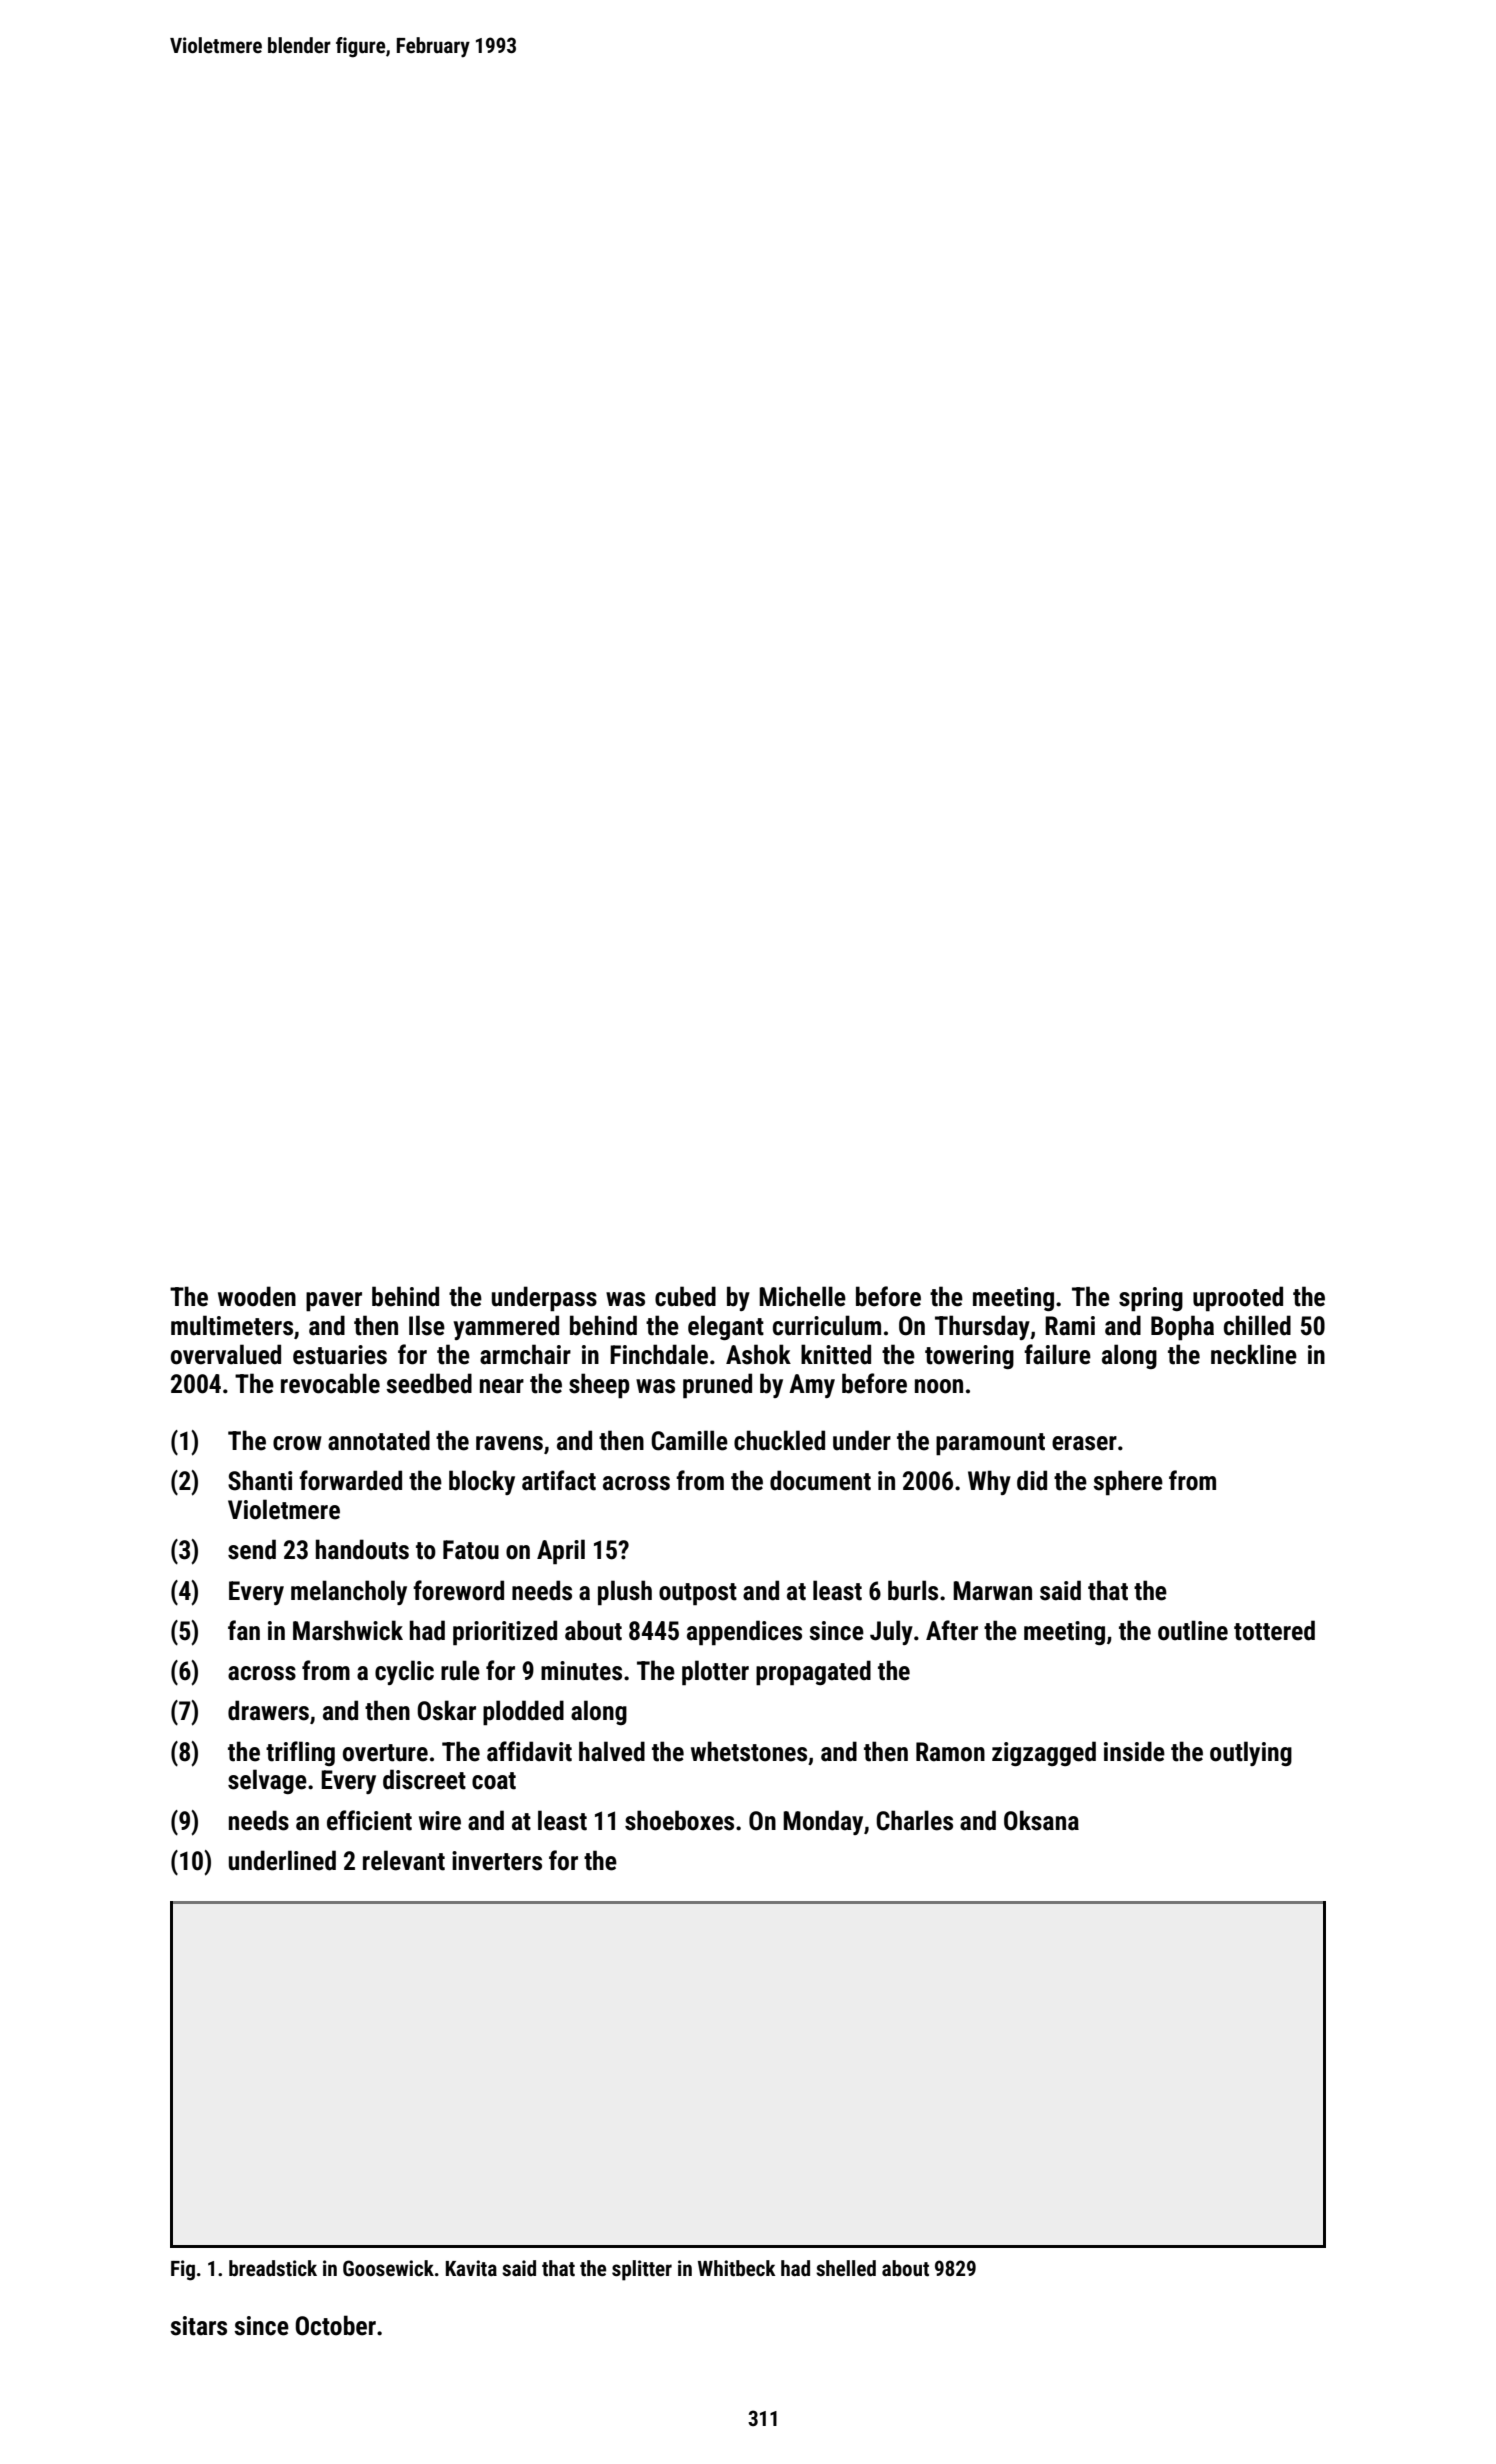 The width and height of the screenshot is (1496, 2464). Describe the element at coordinates (846, 2268) in the screenshot. I see `shelled` at that location.
